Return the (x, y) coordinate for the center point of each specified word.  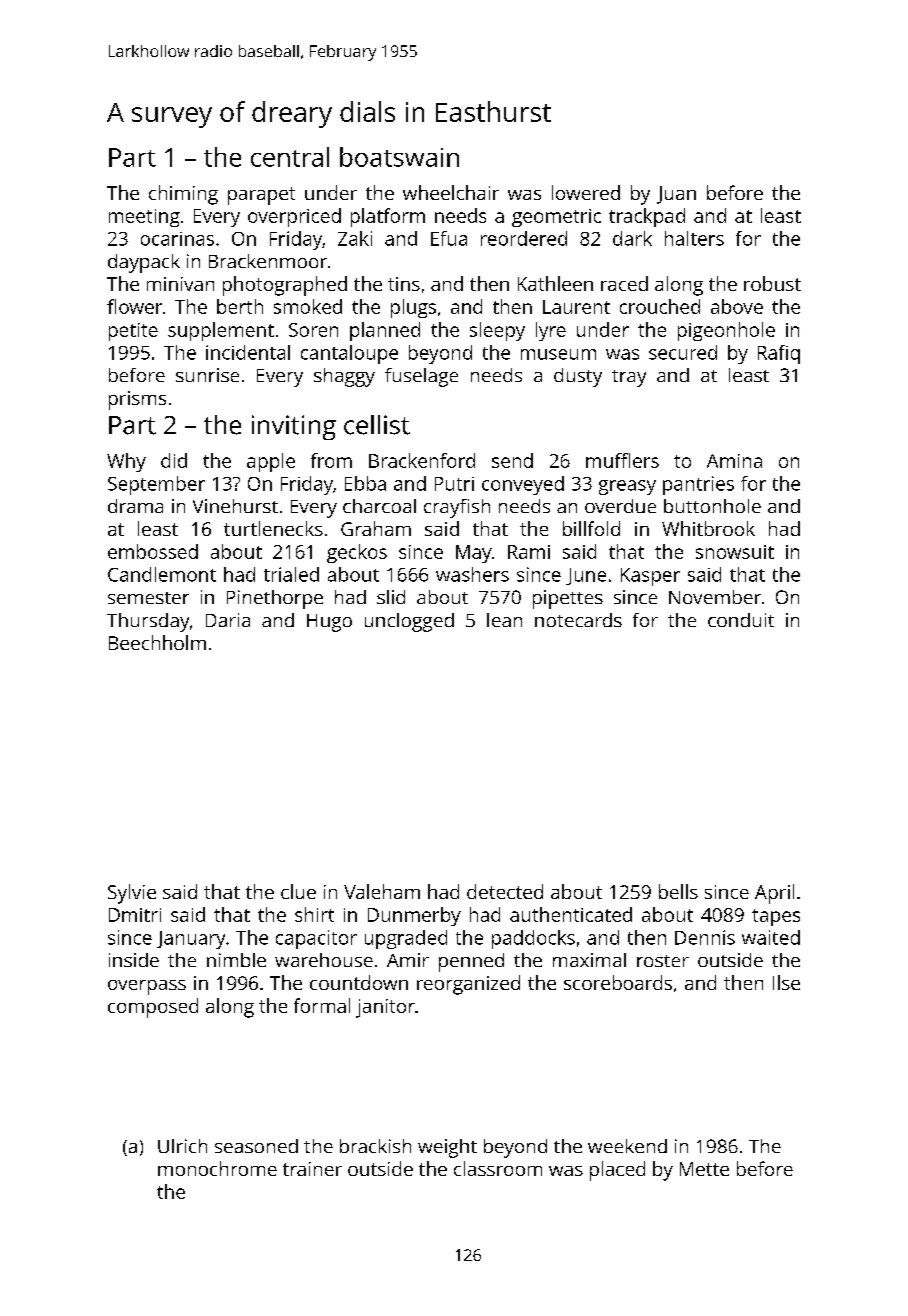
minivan (180, 284)
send (512, 460)
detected (505, 891)
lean (504, 620)
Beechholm (157, 642)
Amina (734, 461)
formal (322, 1005)
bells (678, 891)
